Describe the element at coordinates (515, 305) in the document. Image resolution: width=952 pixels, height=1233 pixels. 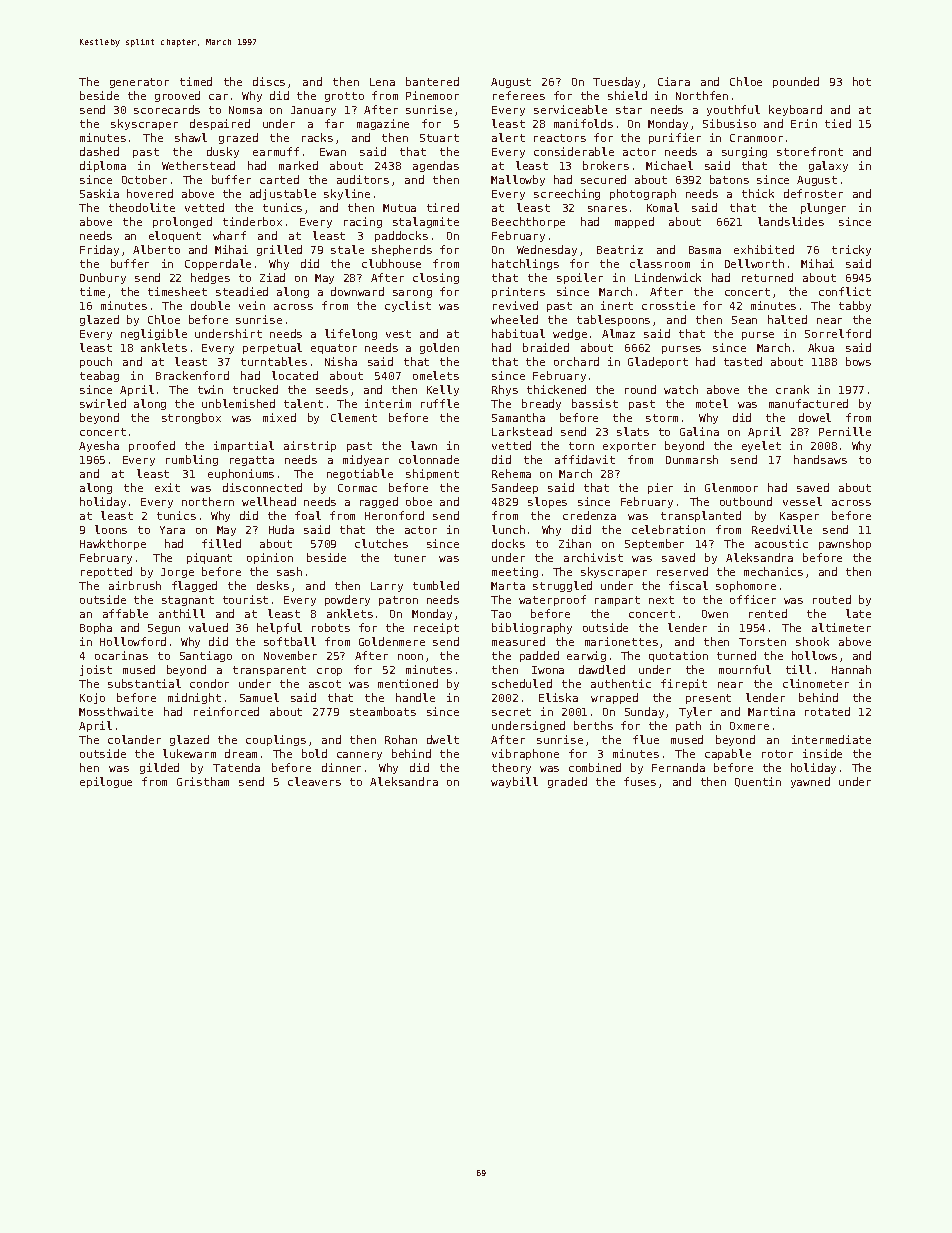
I see `revived` at that location.
